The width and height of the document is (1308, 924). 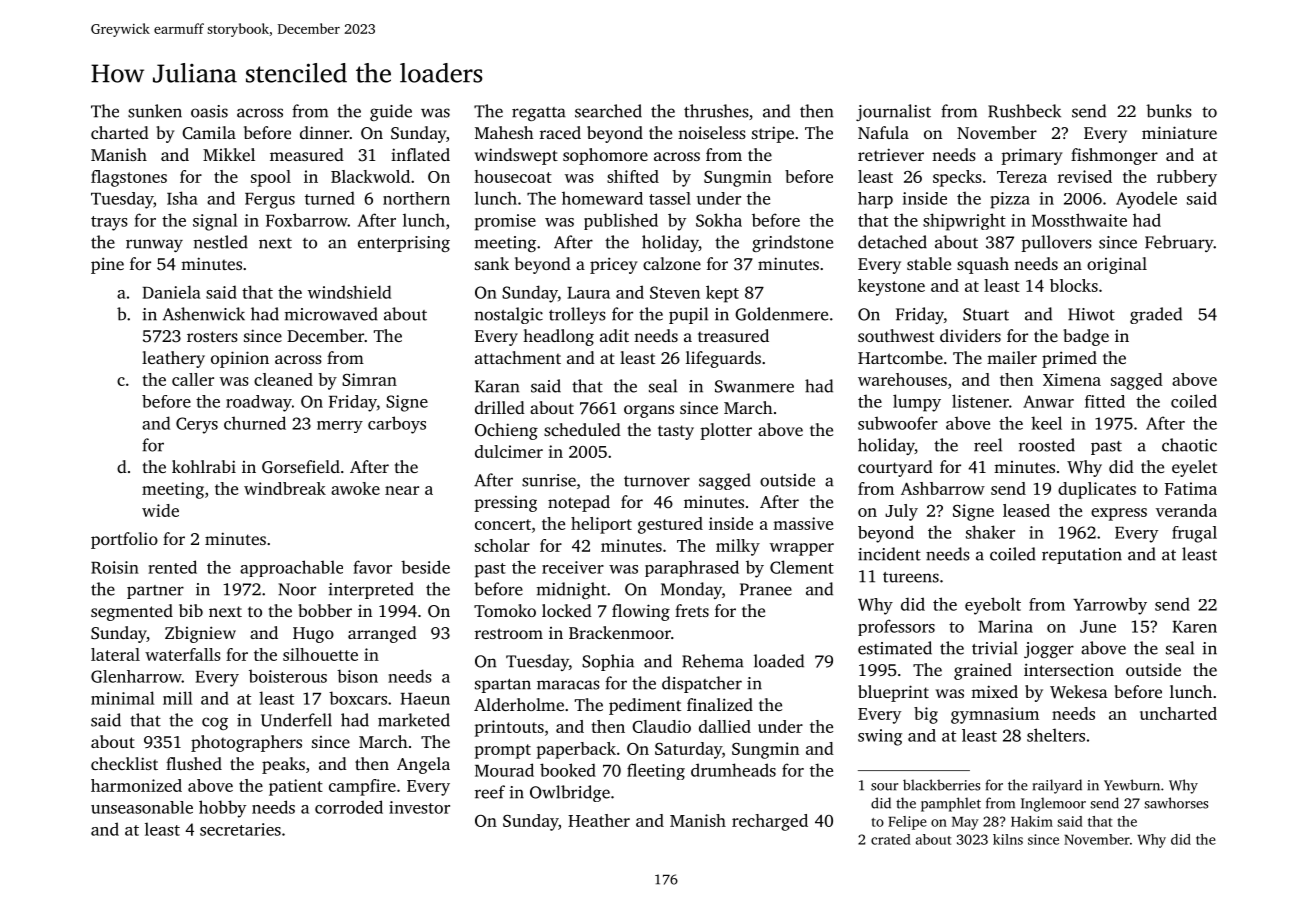 What do you see at coordinates (1186, 510) in the document?
I see `veranda` at bounding box center [1186, 510].
